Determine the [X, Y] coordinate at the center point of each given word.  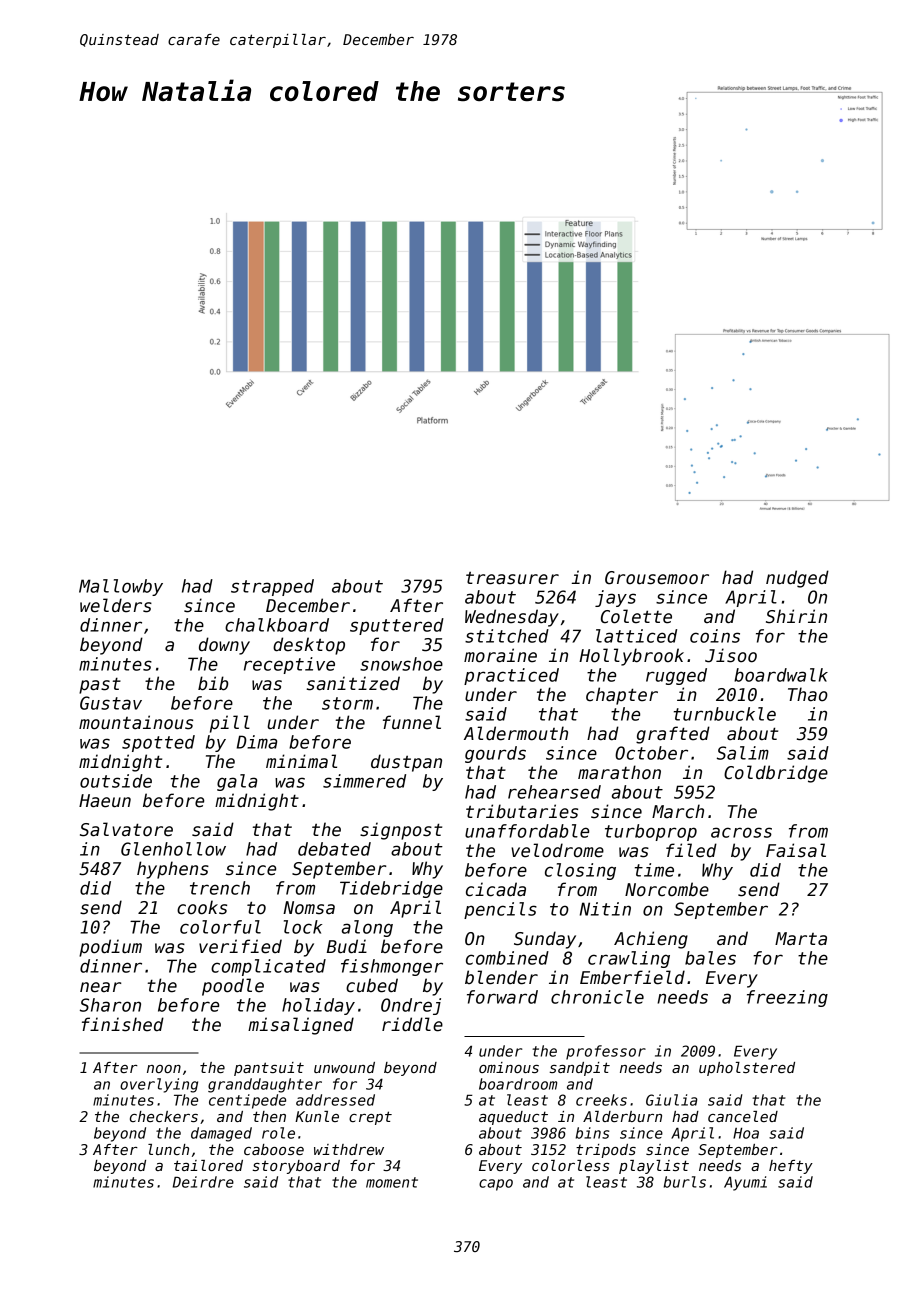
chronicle [597, 997]
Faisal [796, 850]
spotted [158, 743]
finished [123, 1024]
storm [347, 703]
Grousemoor [657, 578]
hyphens [173, 870]
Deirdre [203, 1182]
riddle [412, 1024]
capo [496, 1185]
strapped [272, 587]
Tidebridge [391, 889]
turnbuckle [725, 714]
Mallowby [121, 587]
